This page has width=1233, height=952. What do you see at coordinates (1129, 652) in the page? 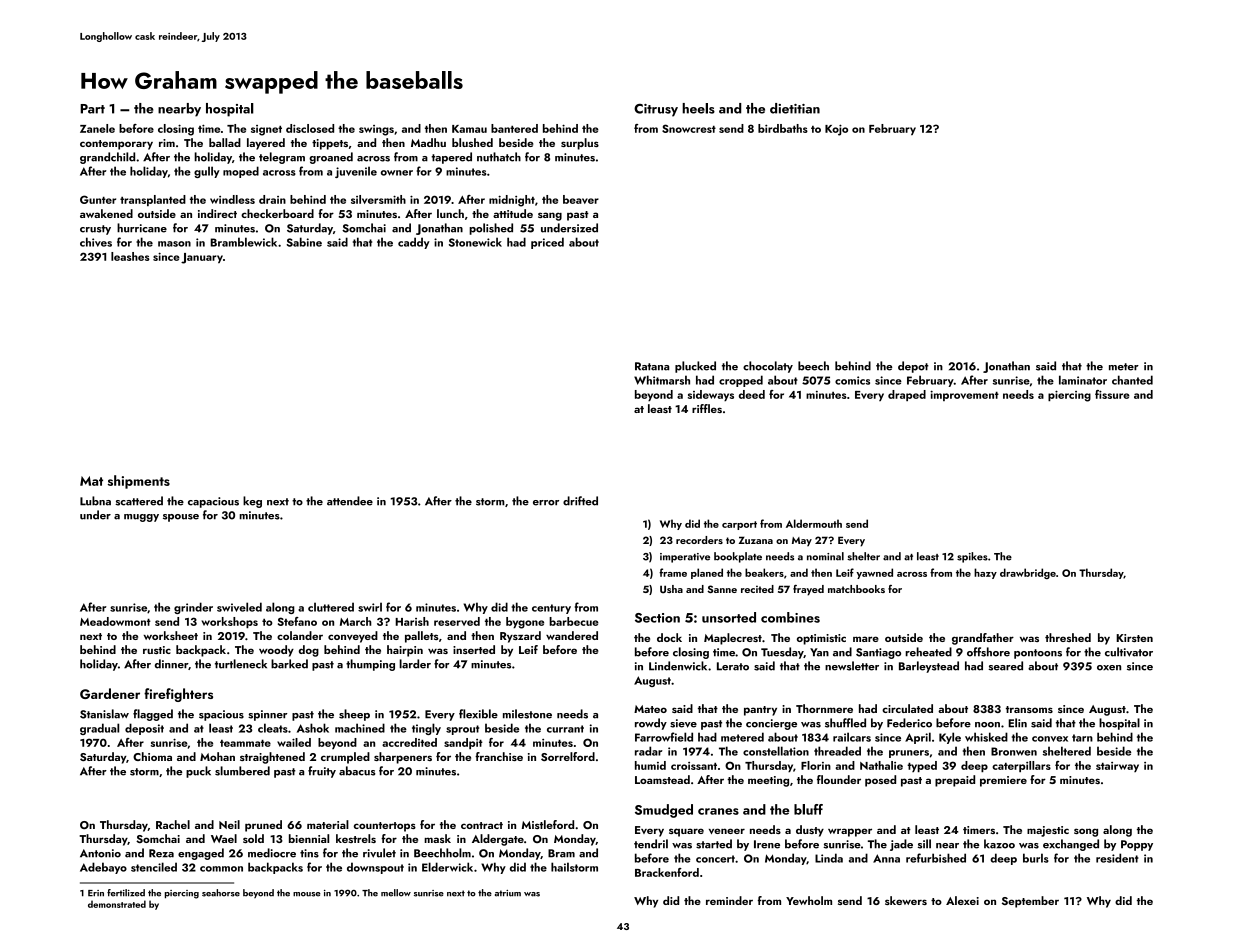
I see `cultivator` at bounding box center [1129, 652].
